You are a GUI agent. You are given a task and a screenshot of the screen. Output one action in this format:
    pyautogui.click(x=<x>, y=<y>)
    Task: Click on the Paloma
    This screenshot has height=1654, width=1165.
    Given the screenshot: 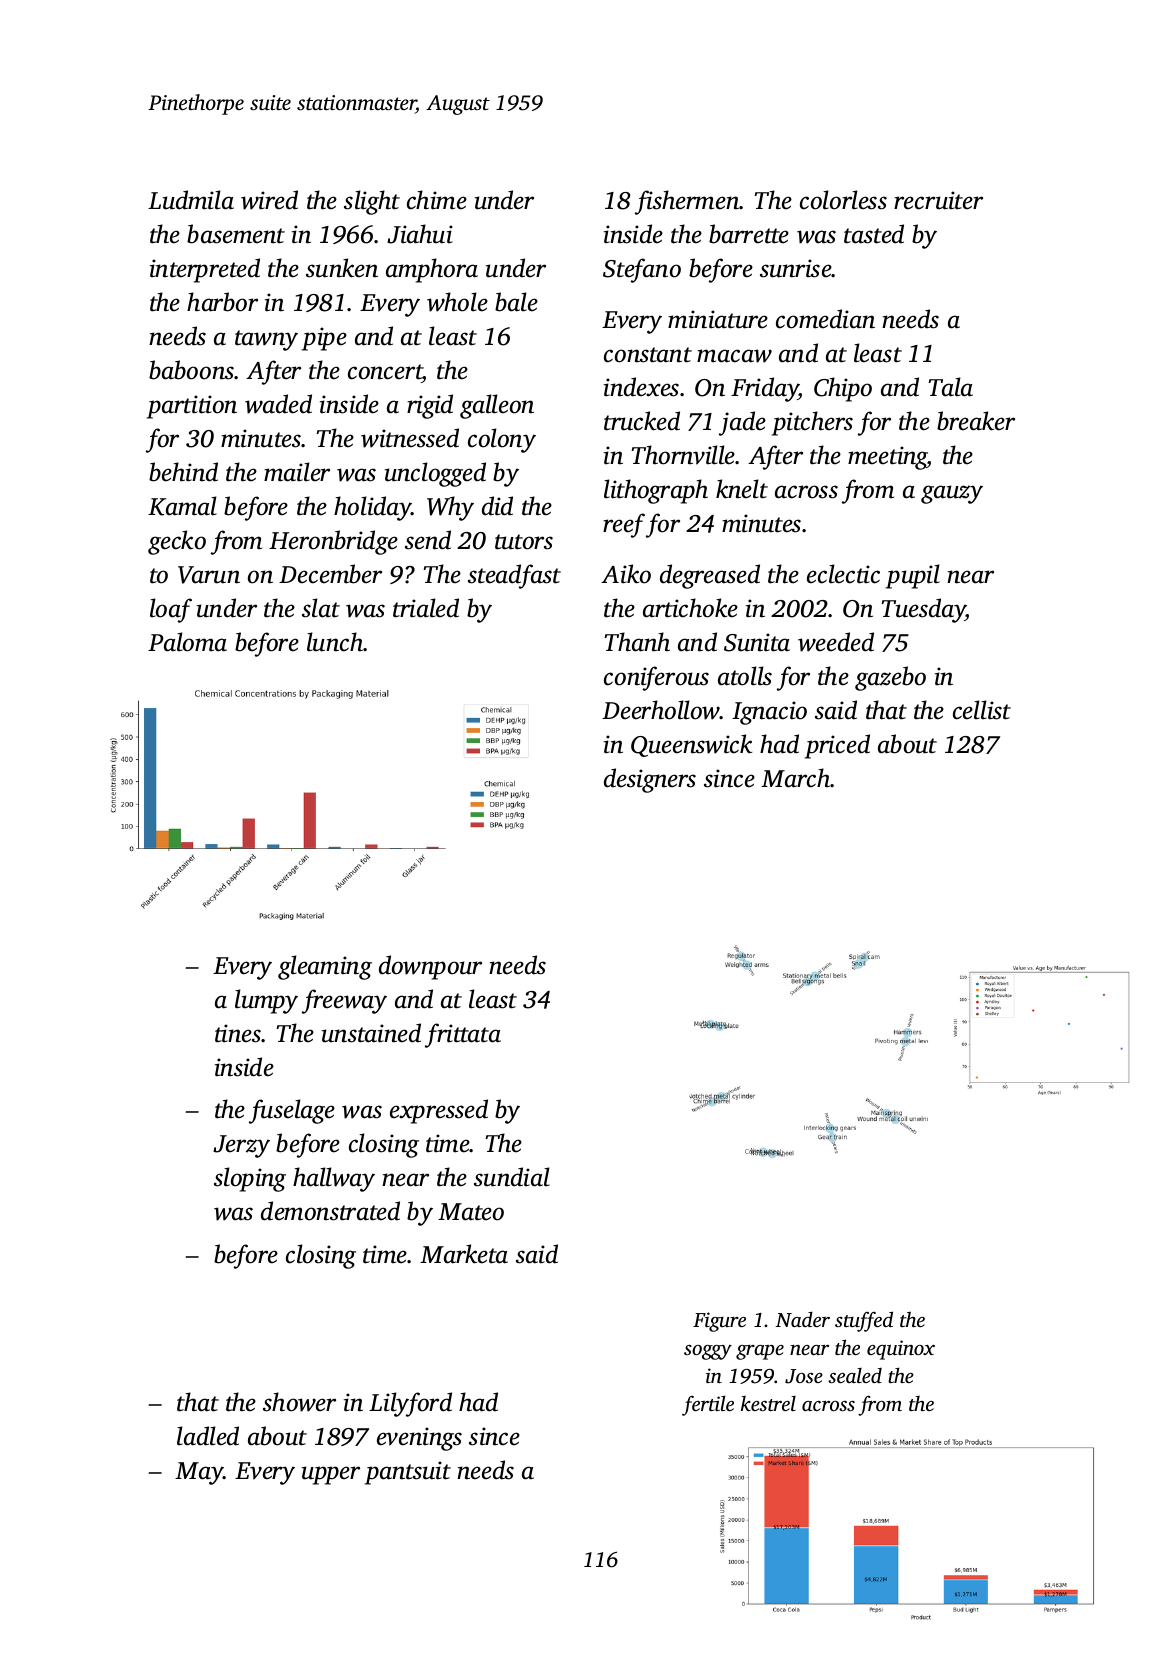 What is the action you would take?
    pyautogui.click(x=187, y=642)
